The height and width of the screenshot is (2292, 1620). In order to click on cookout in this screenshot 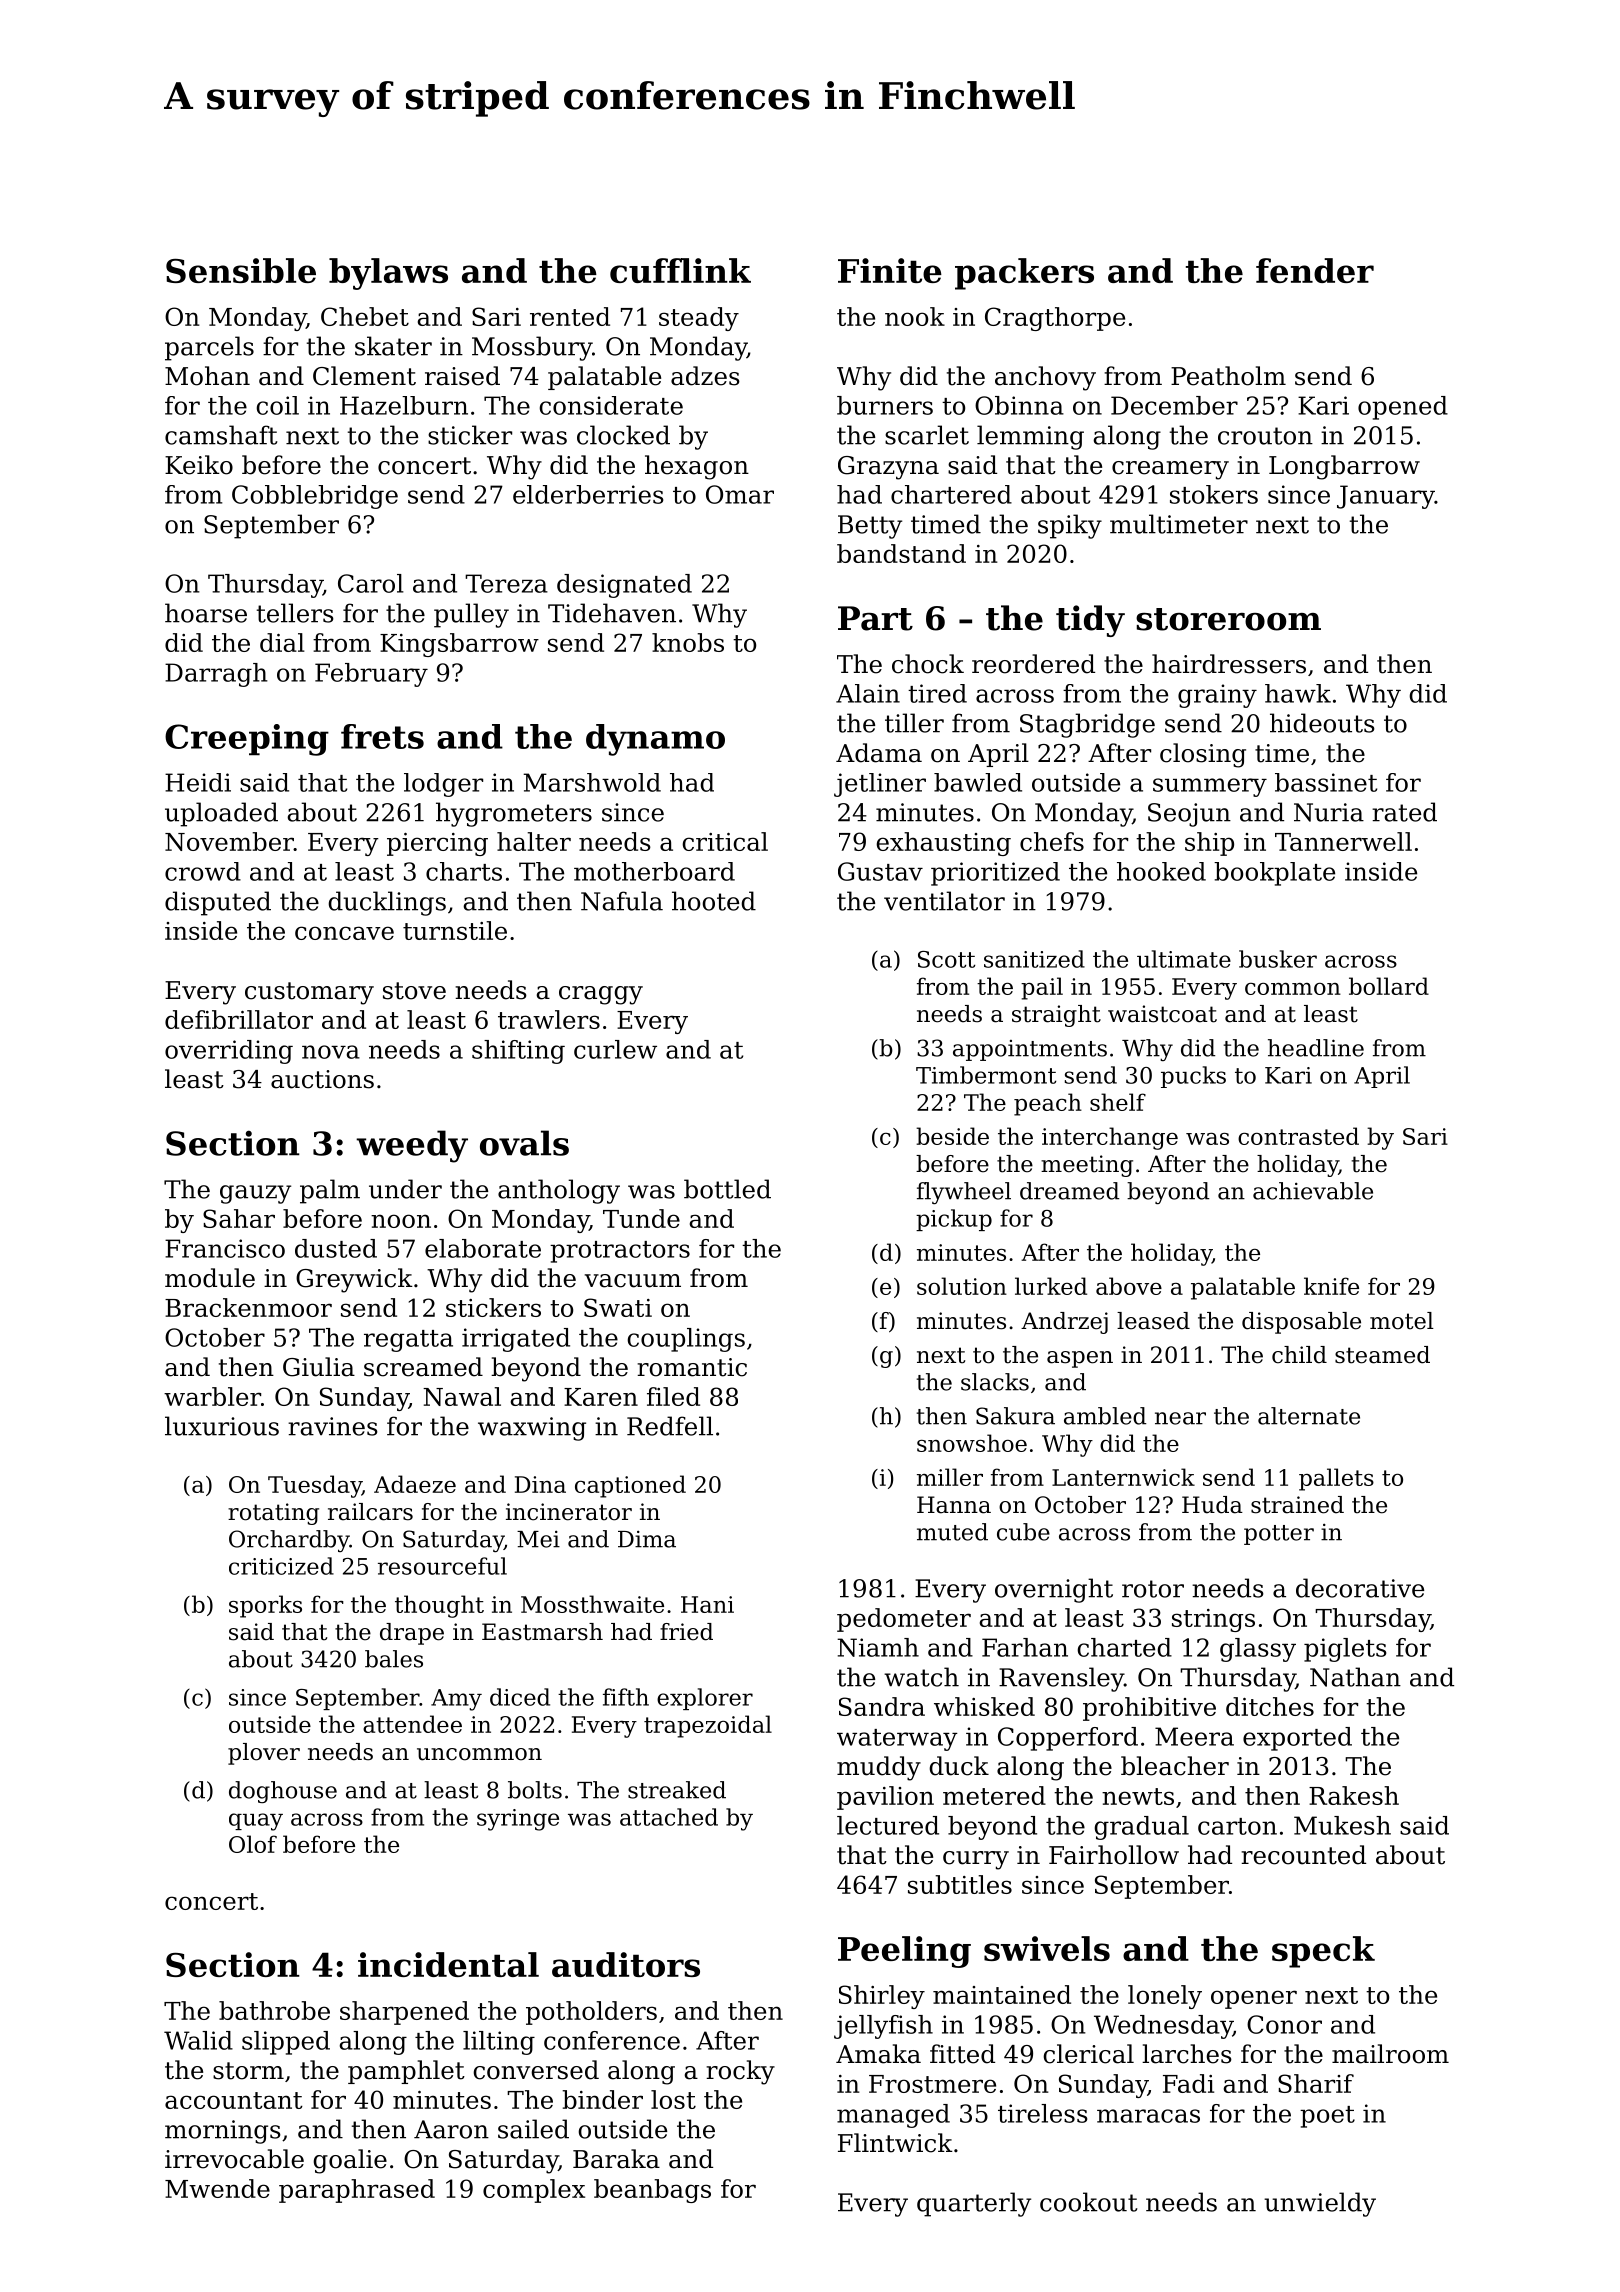, I will do `click(1088, 2202)`.
